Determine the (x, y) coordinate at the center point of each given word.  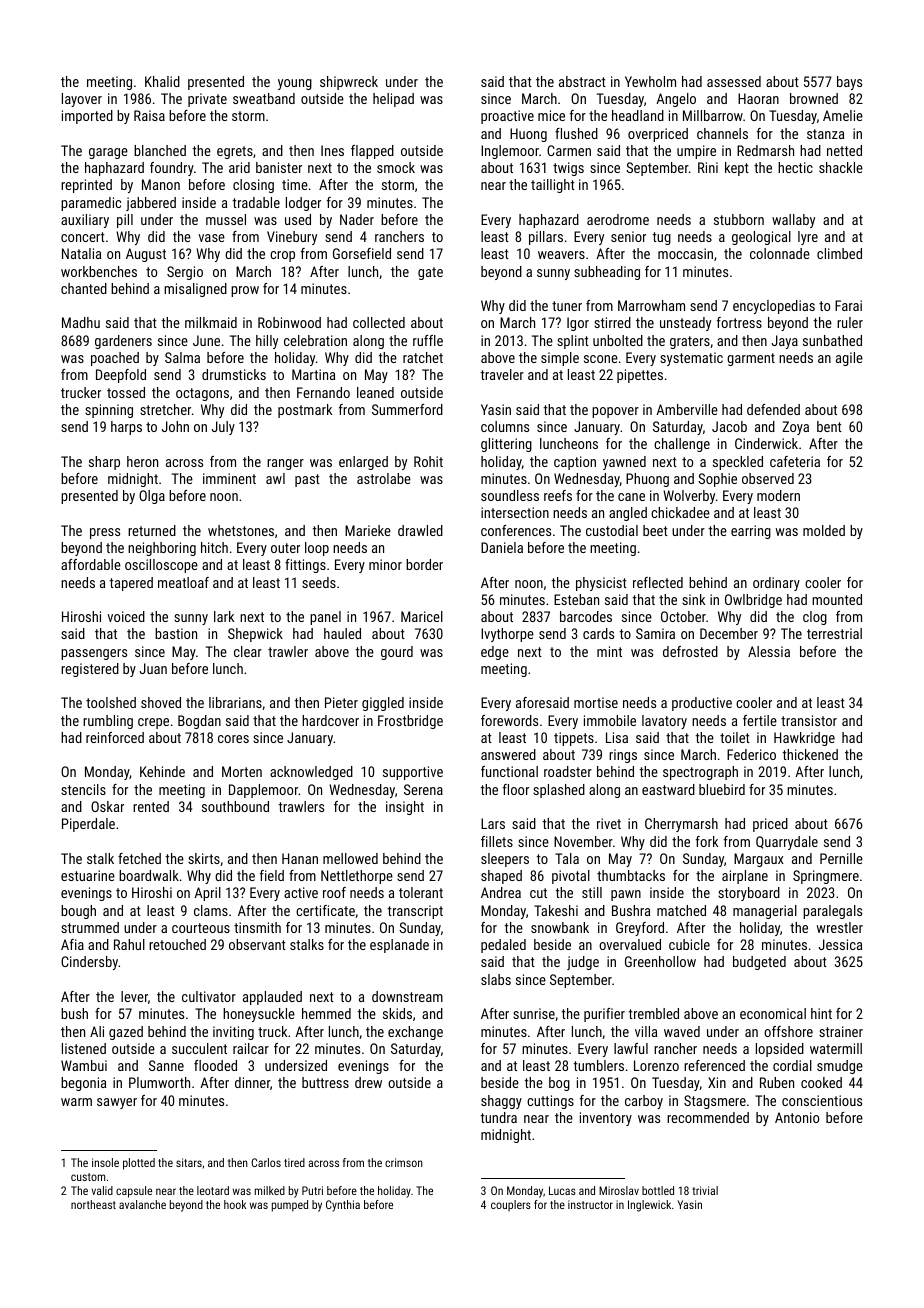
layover (82, 100)
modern (778, 495)
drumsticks (234, 374)
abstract (582, 81)
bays (849, 83)
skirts (204, 858)
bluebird (722, 789)
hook (235, 1204)
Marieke (368, 530)
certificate (325, 910)
